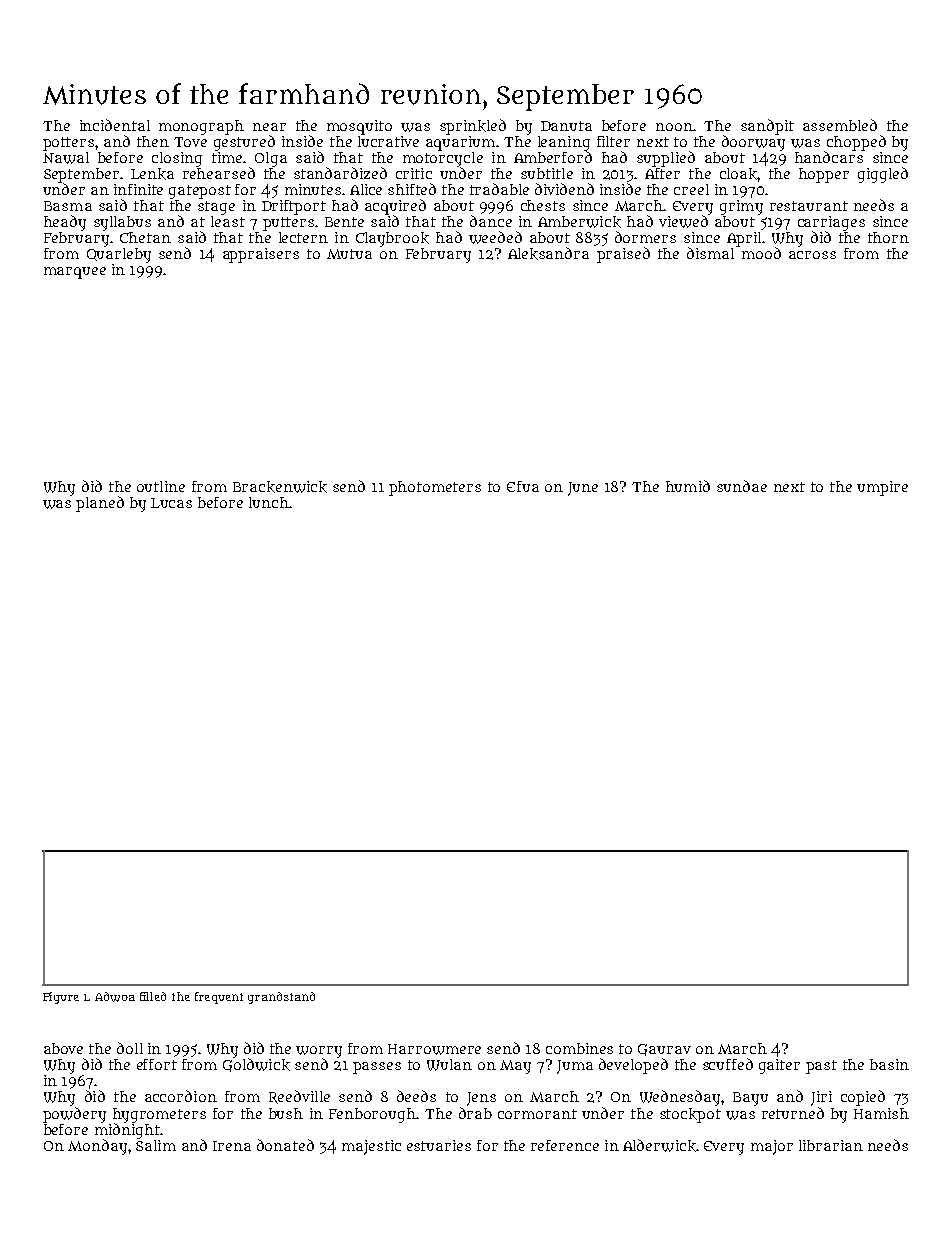 This document has height=1233, width=952. I want to click on sundae, so click(742, 486).
